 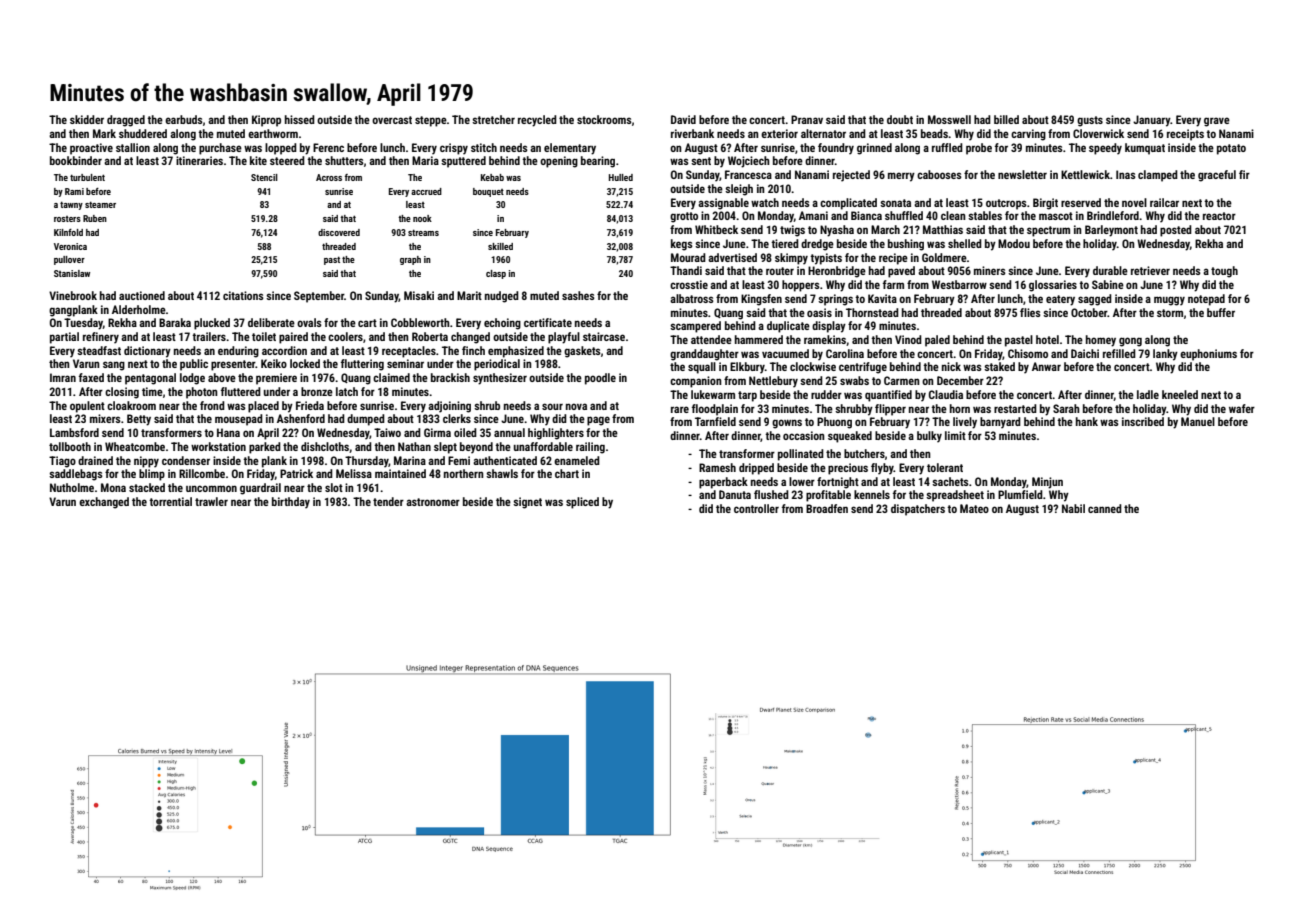 I want to click on Stanislaw, so click(x=72, y=273).
